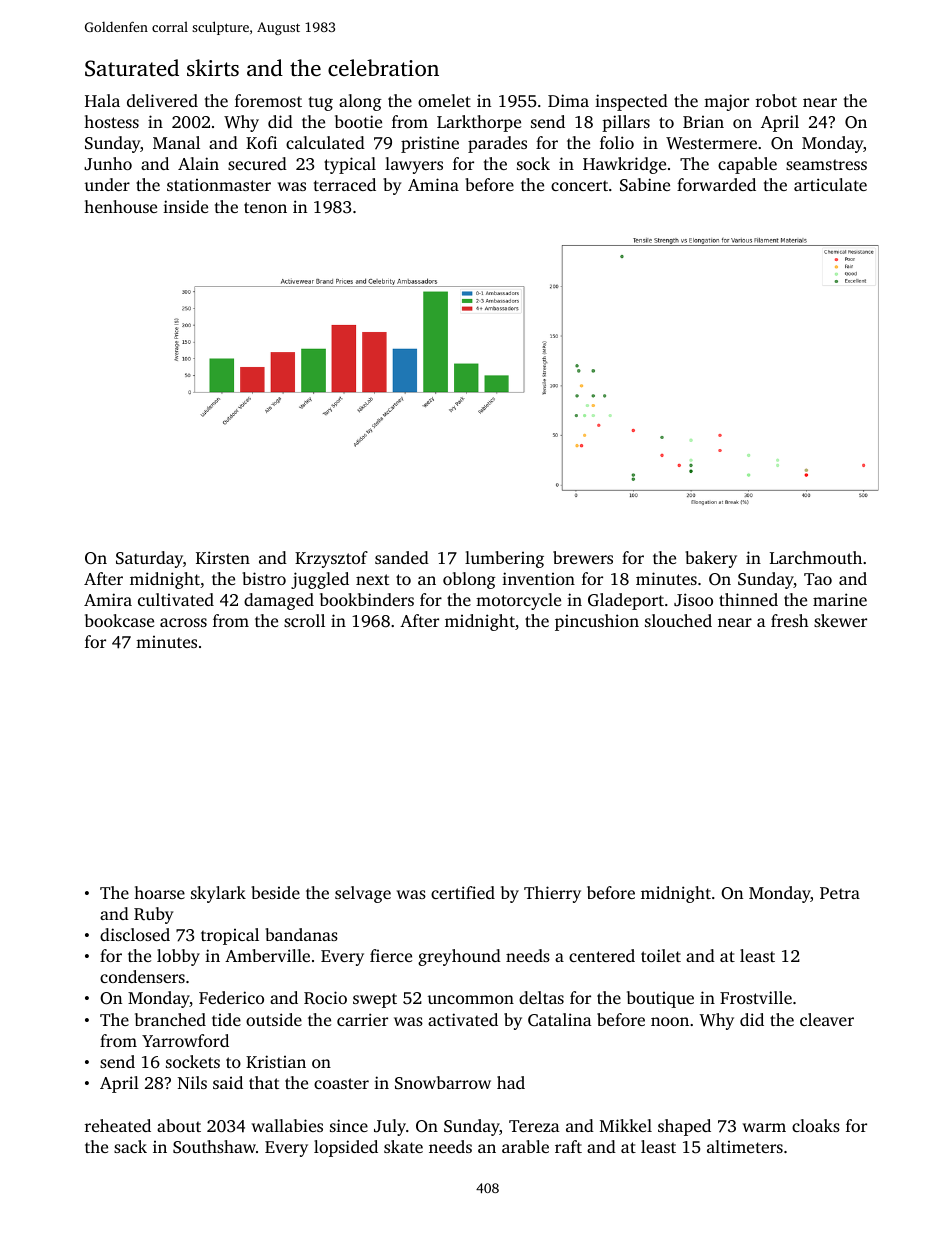 Image resolution: width=952 pixels, height=1233 pixels. I want to click on scroll, so click(304, 620).
